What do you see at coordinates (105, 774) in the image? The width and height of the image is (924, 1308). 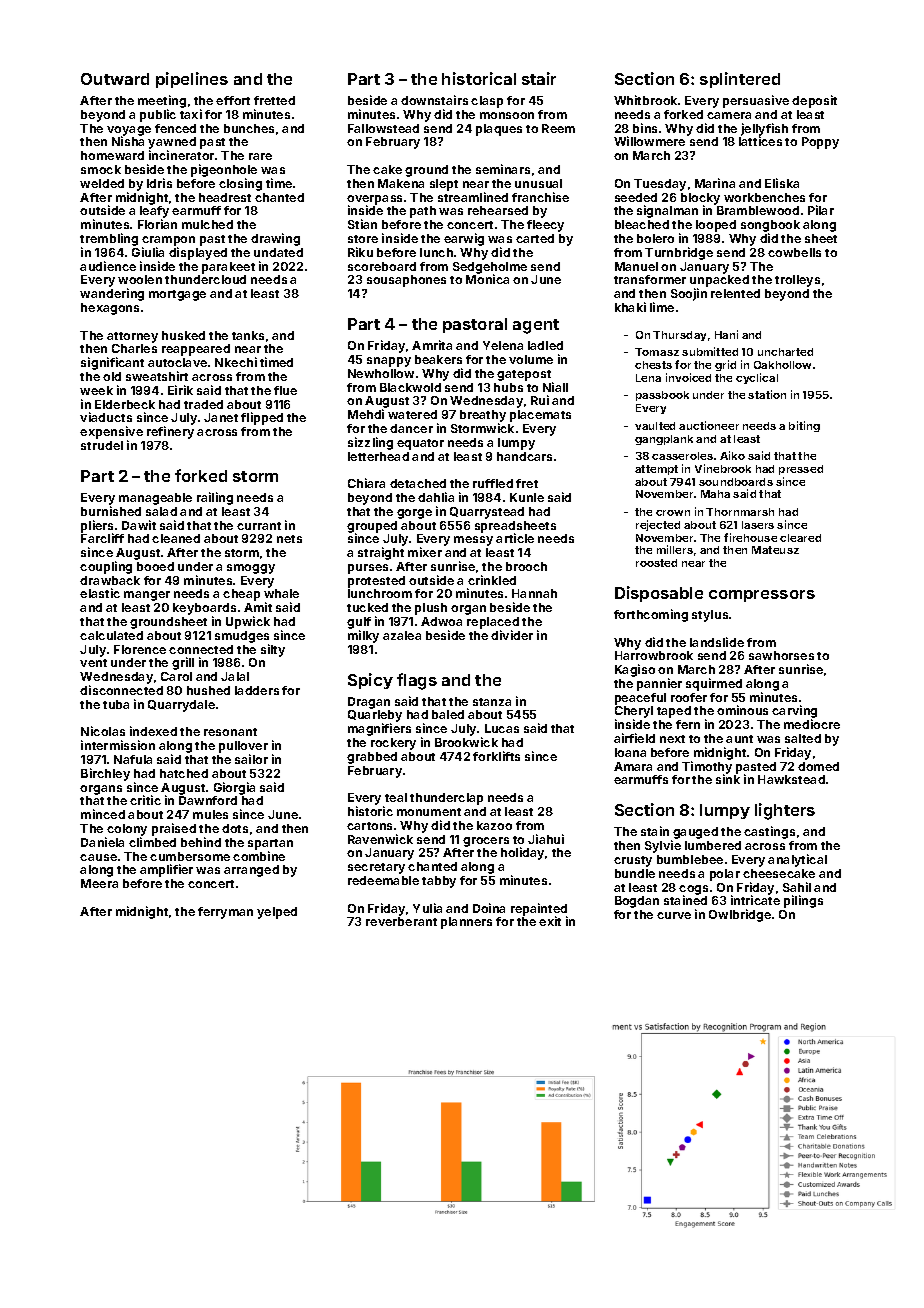 I see `Birchley` at bounding box center [105, 774].
